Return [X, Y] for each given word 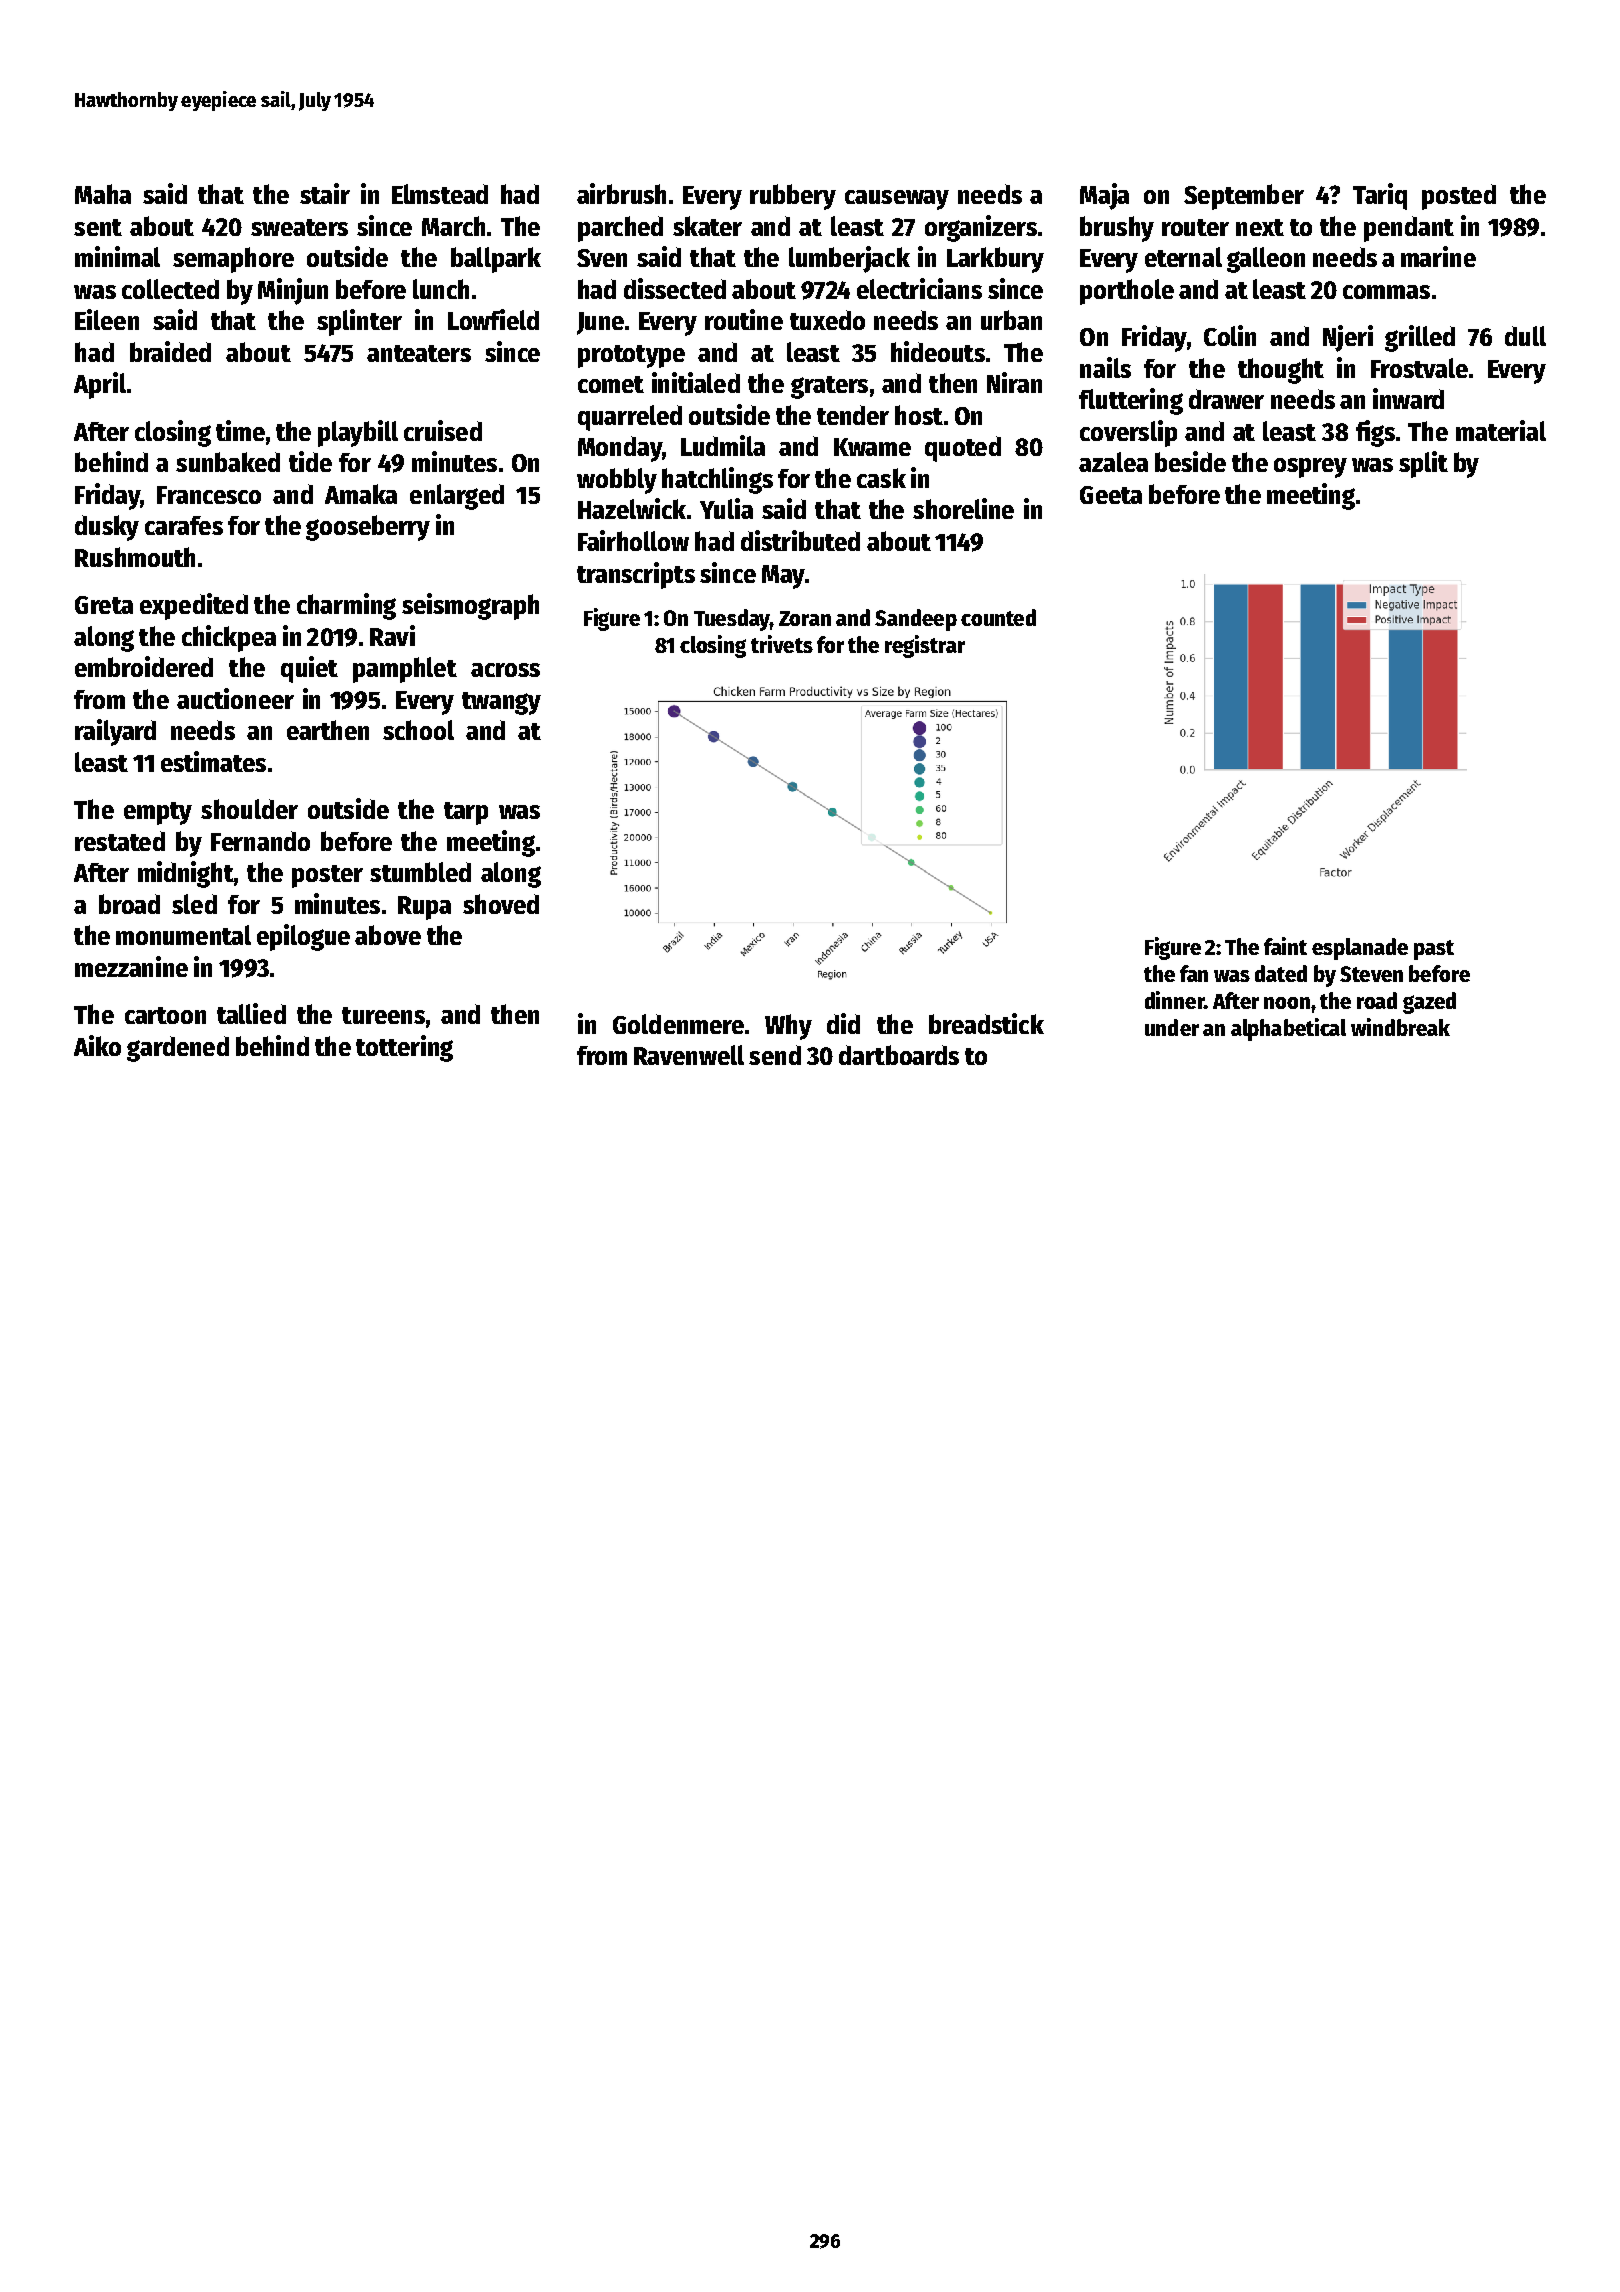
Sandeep [916, 620]
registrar [925, 646]
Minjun [293, 291]
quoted [963, 449]
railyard [115, 732]
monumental [183, 935]
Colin [1230, 335]
